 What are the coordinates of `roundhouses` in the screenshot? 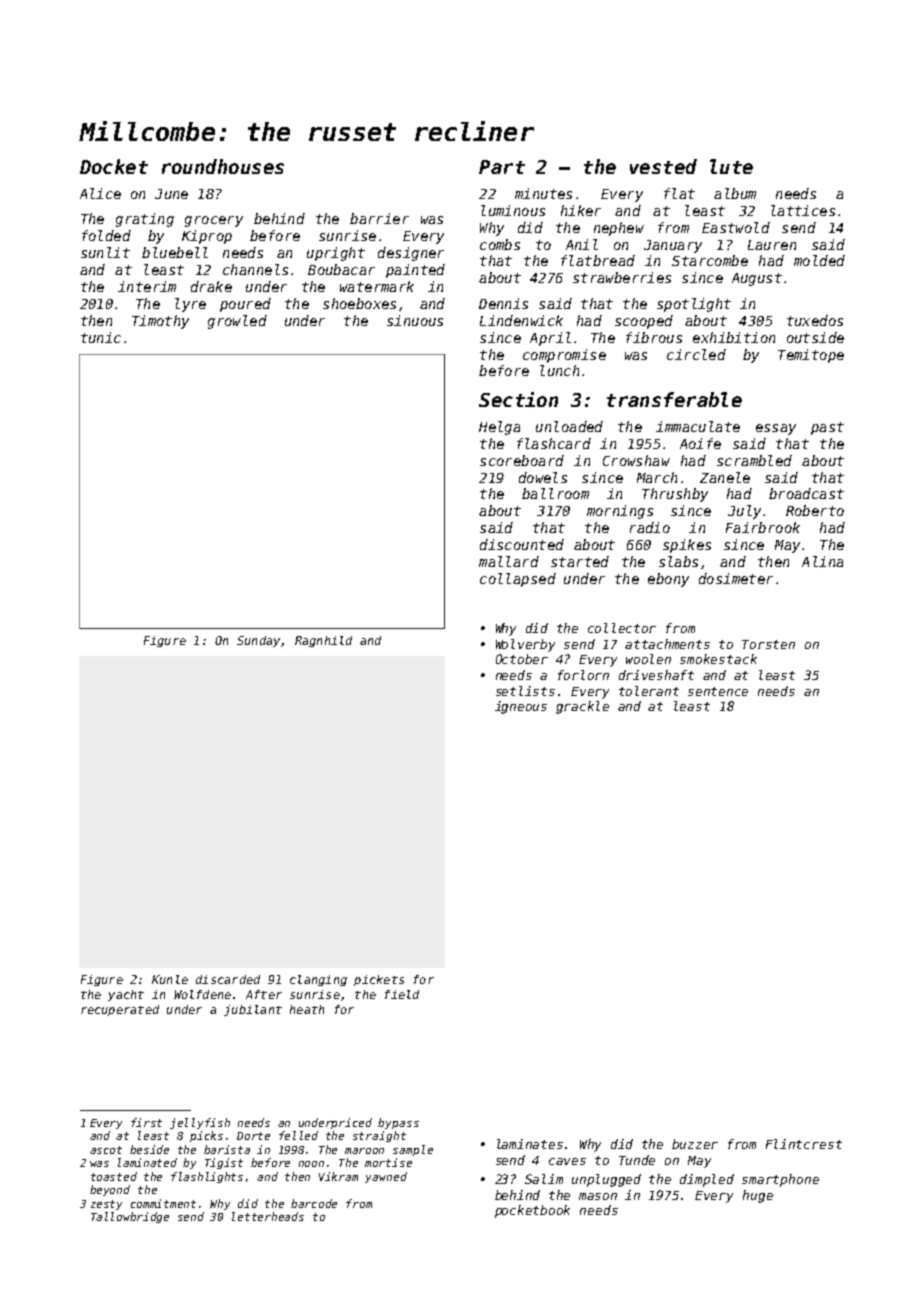 It's located at (223, 166).
